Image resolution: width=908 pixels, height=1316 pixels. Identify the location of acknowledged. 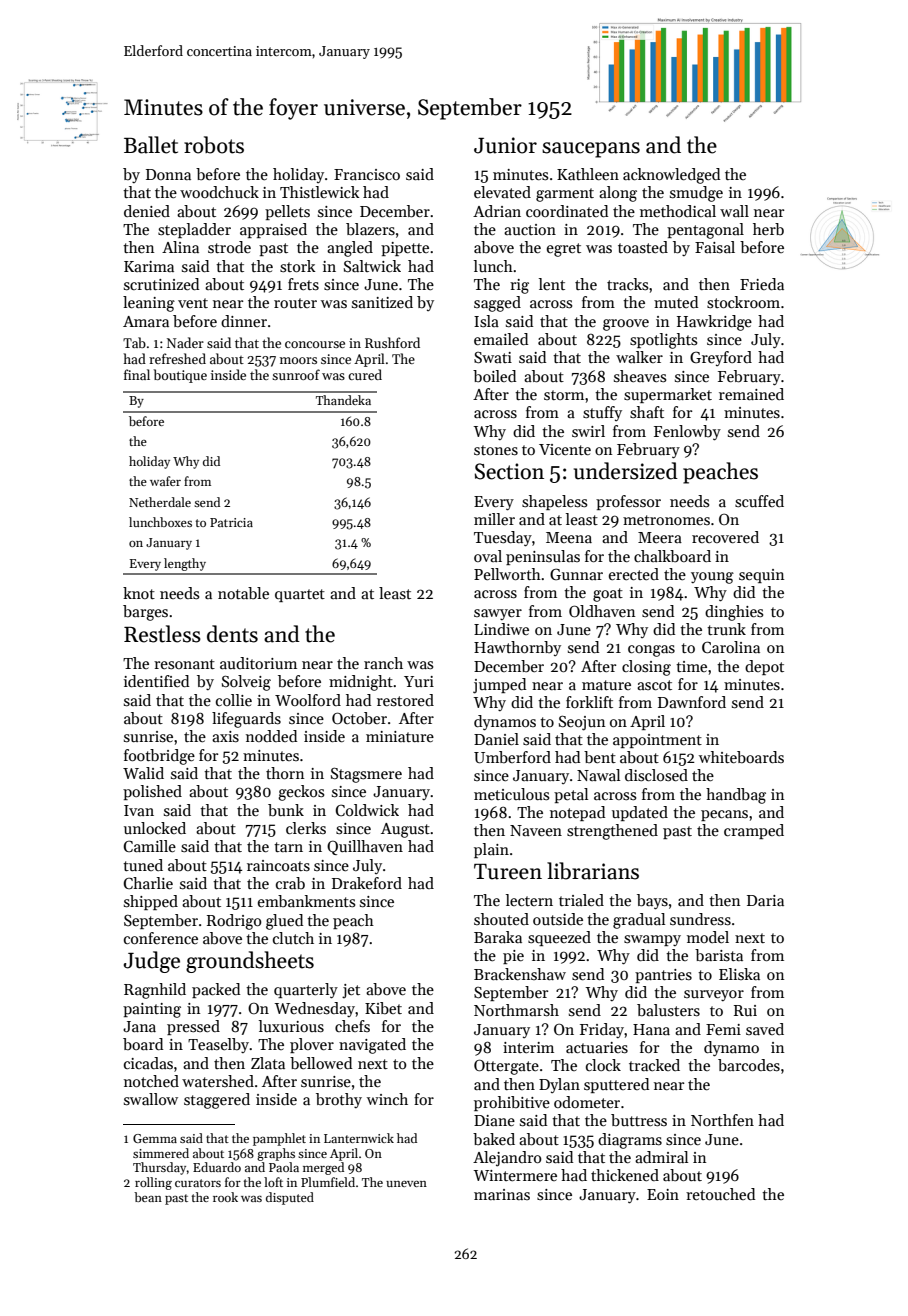
(671, 176).
